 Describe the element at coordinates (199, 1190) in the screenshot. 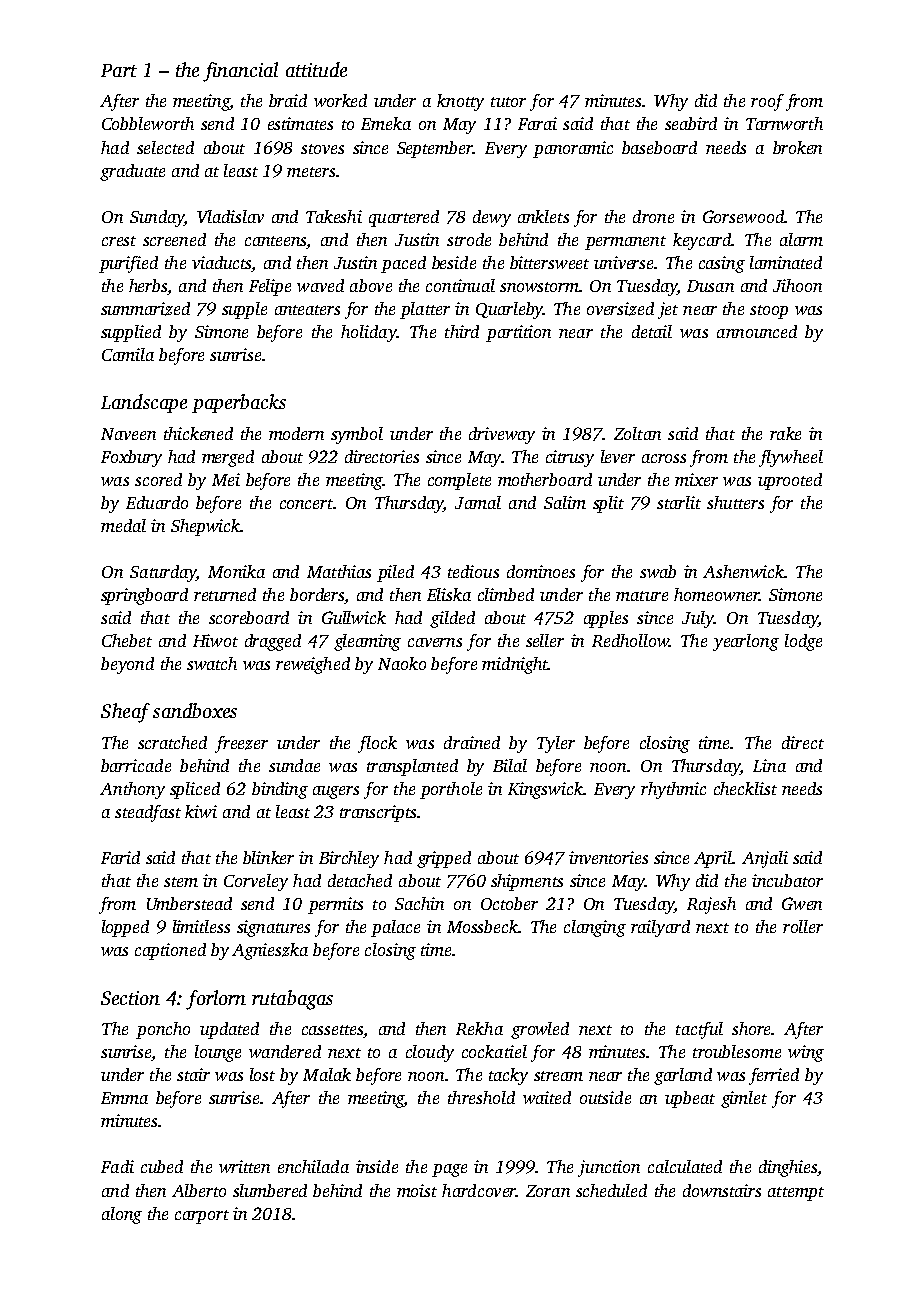

I see `Alberto` at that location.
